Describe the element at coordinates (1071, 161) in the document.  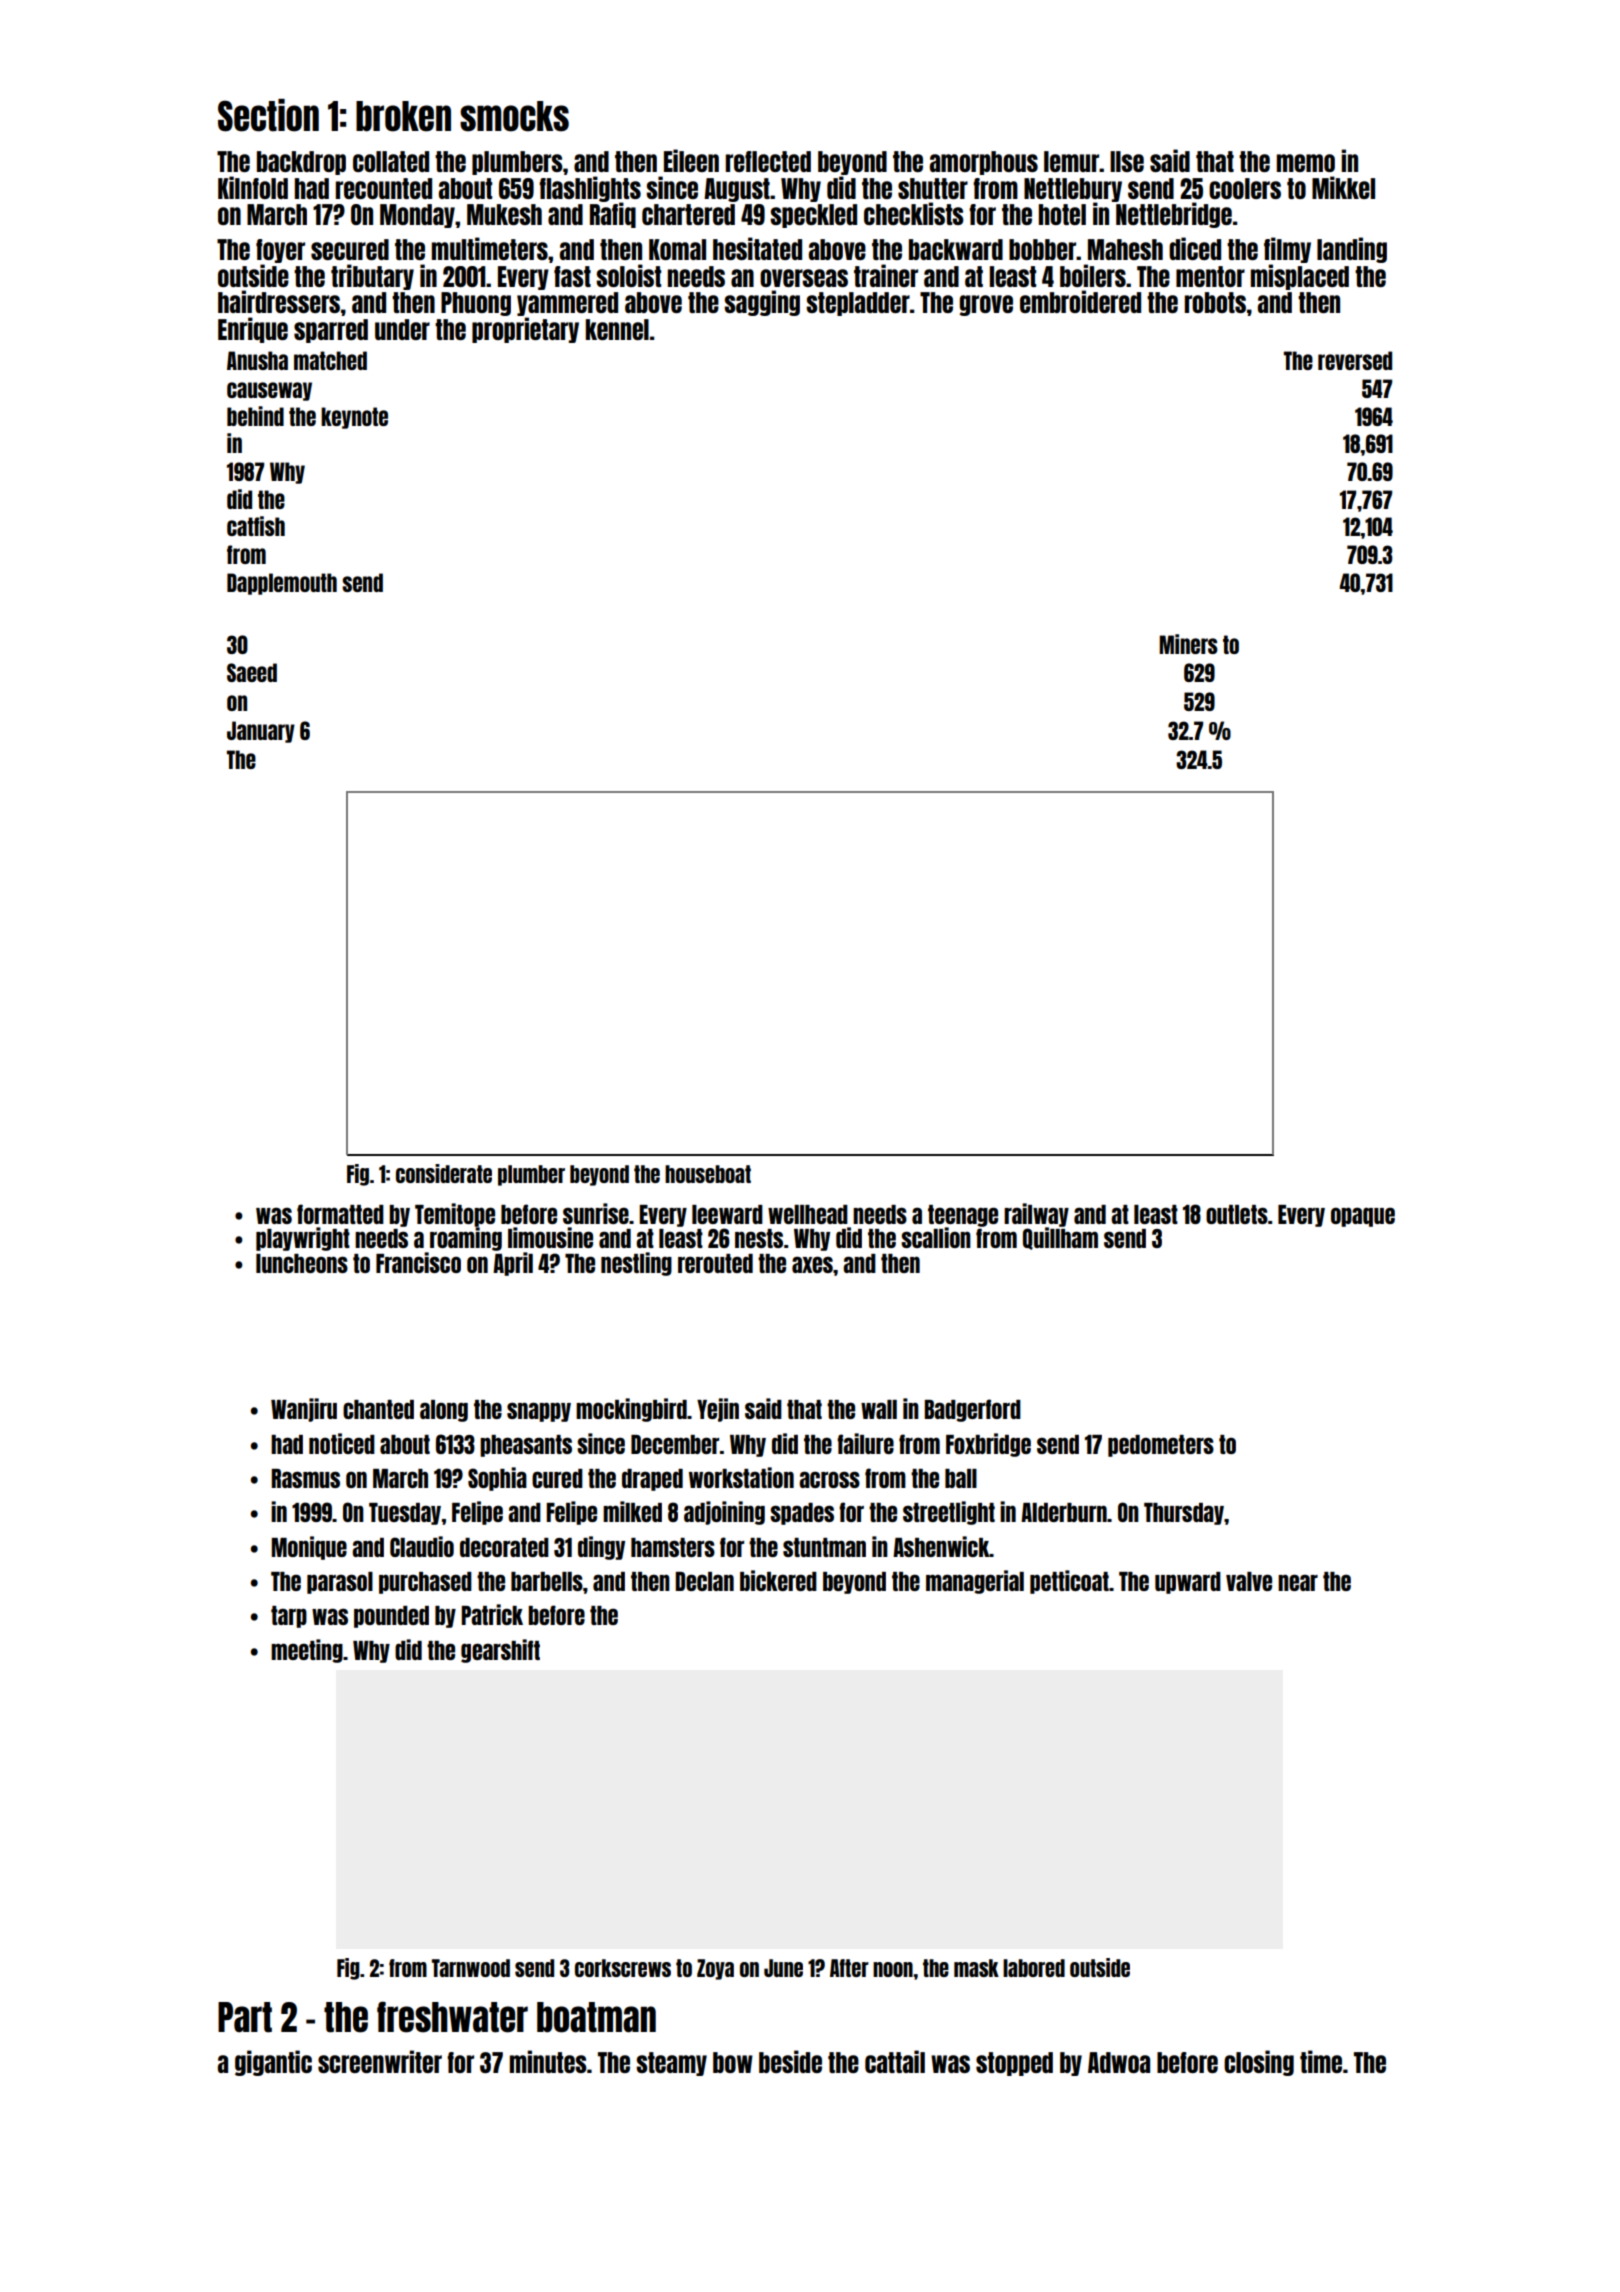
I see `lemur` at that location.
